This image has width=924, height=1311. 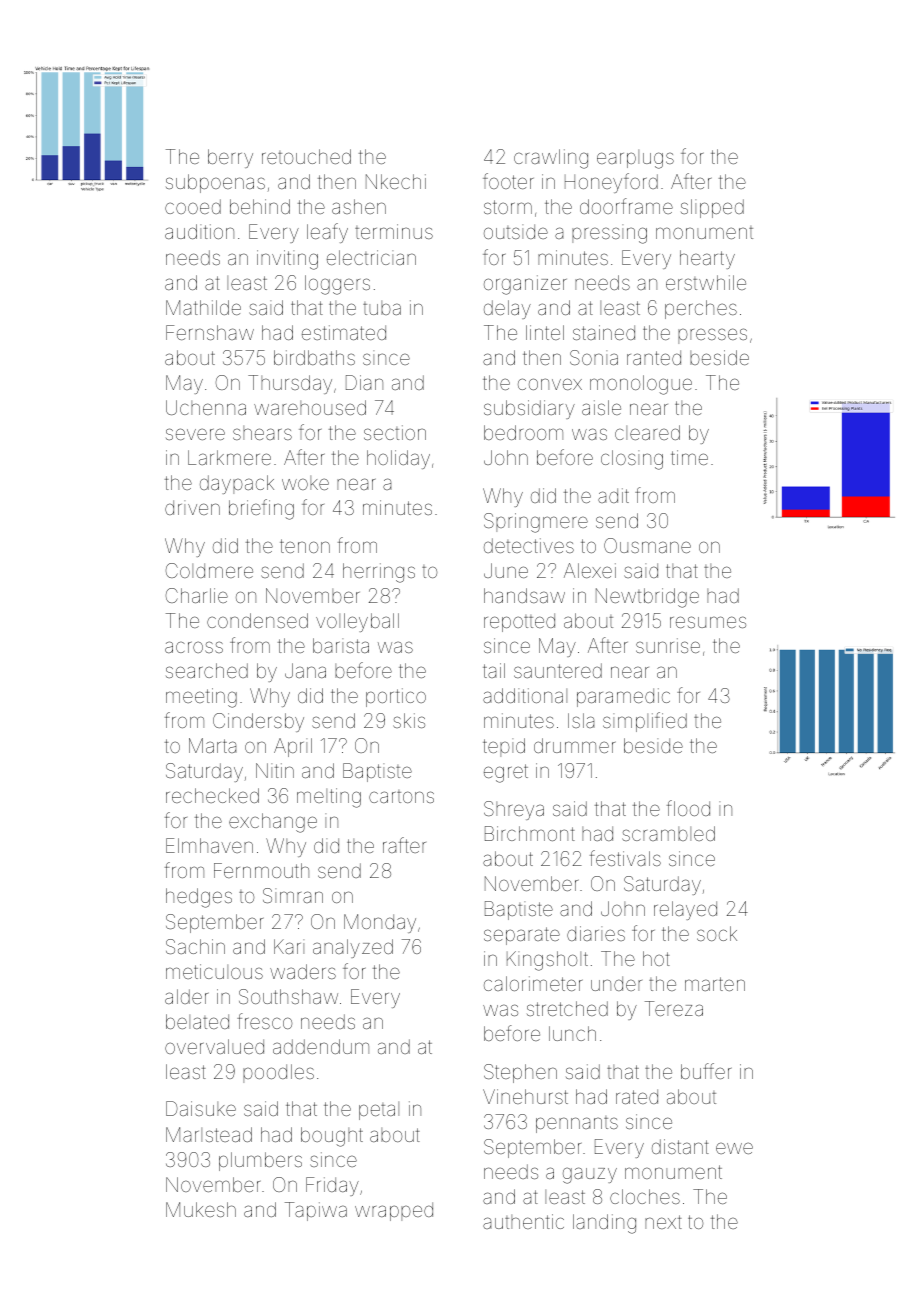 I want to click on terminus, so click(x=394, y=231).
